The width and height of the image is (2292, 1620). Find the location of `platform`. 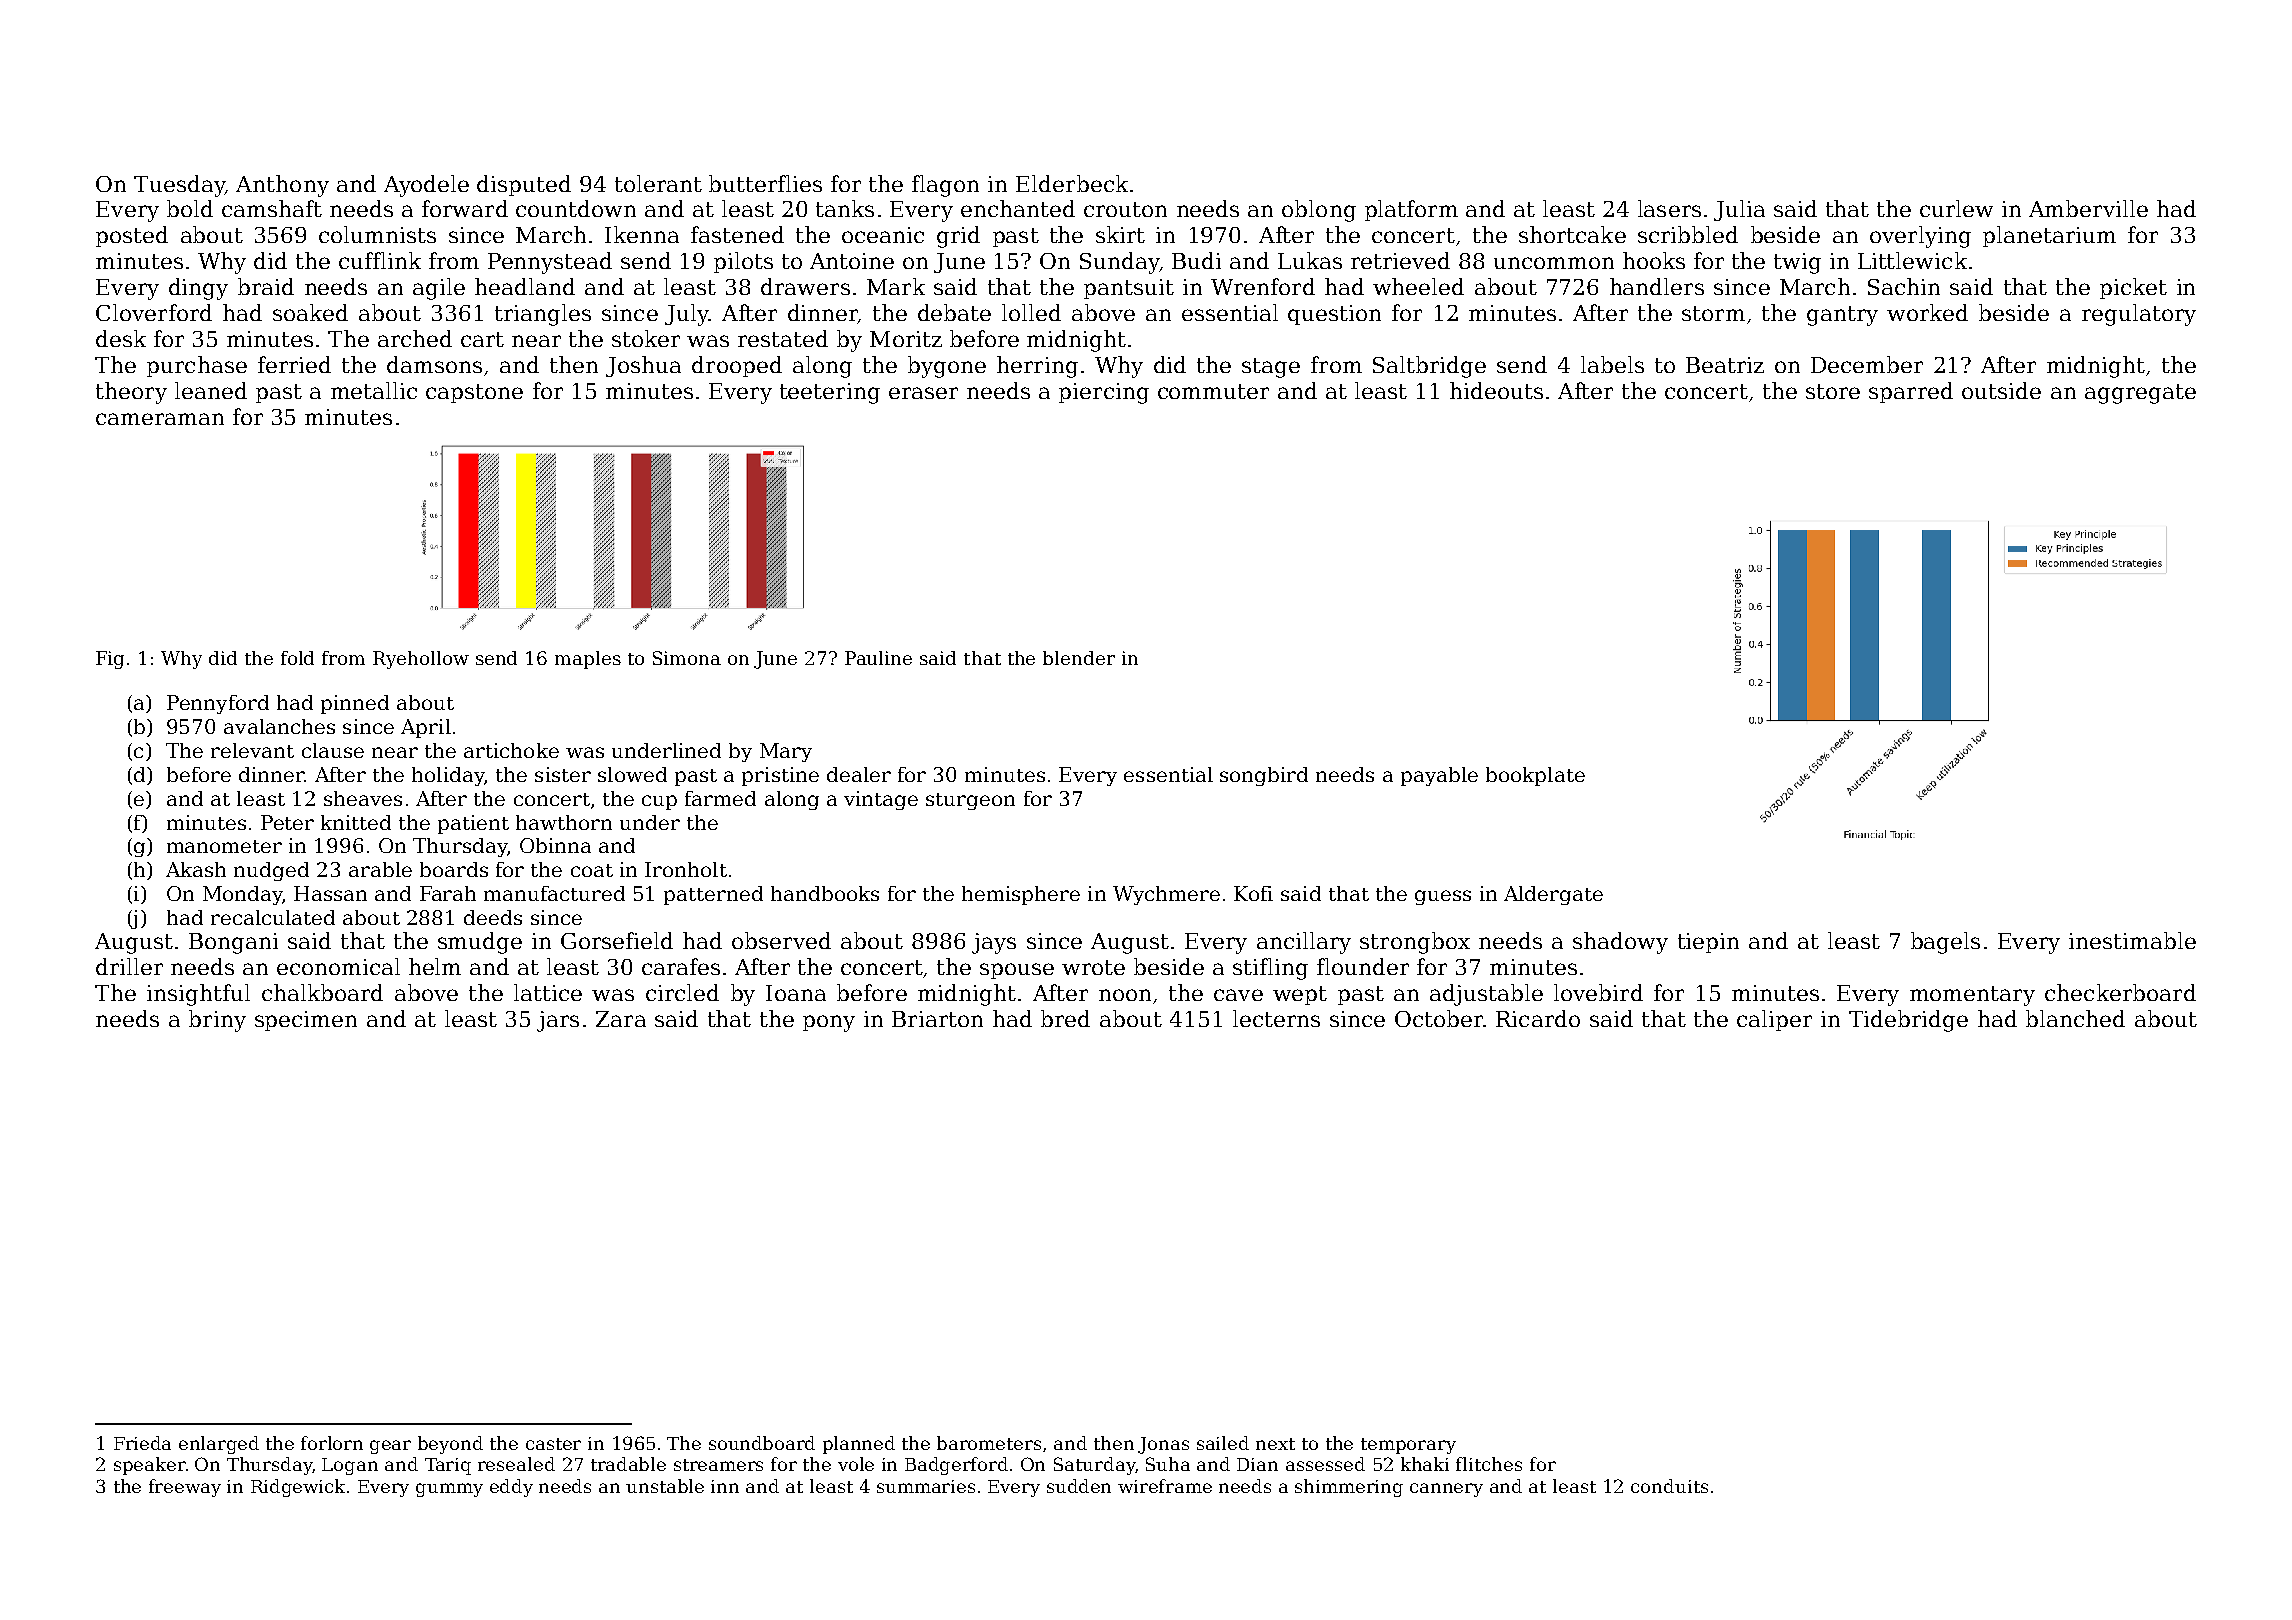

platform is located at coordinates (1411, 210).
